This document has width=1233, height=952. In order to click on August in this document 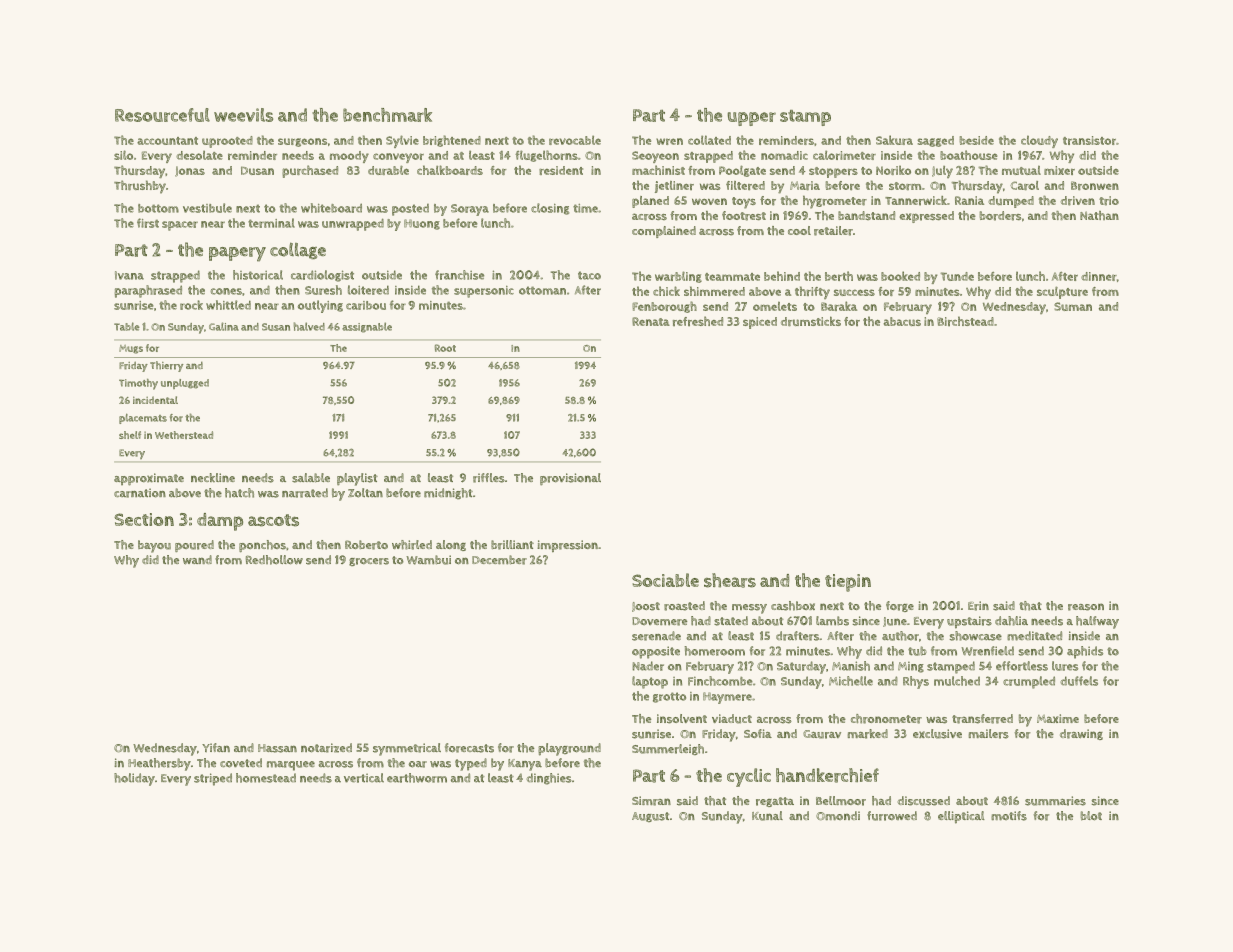, I will do `click(650, 817)`.
